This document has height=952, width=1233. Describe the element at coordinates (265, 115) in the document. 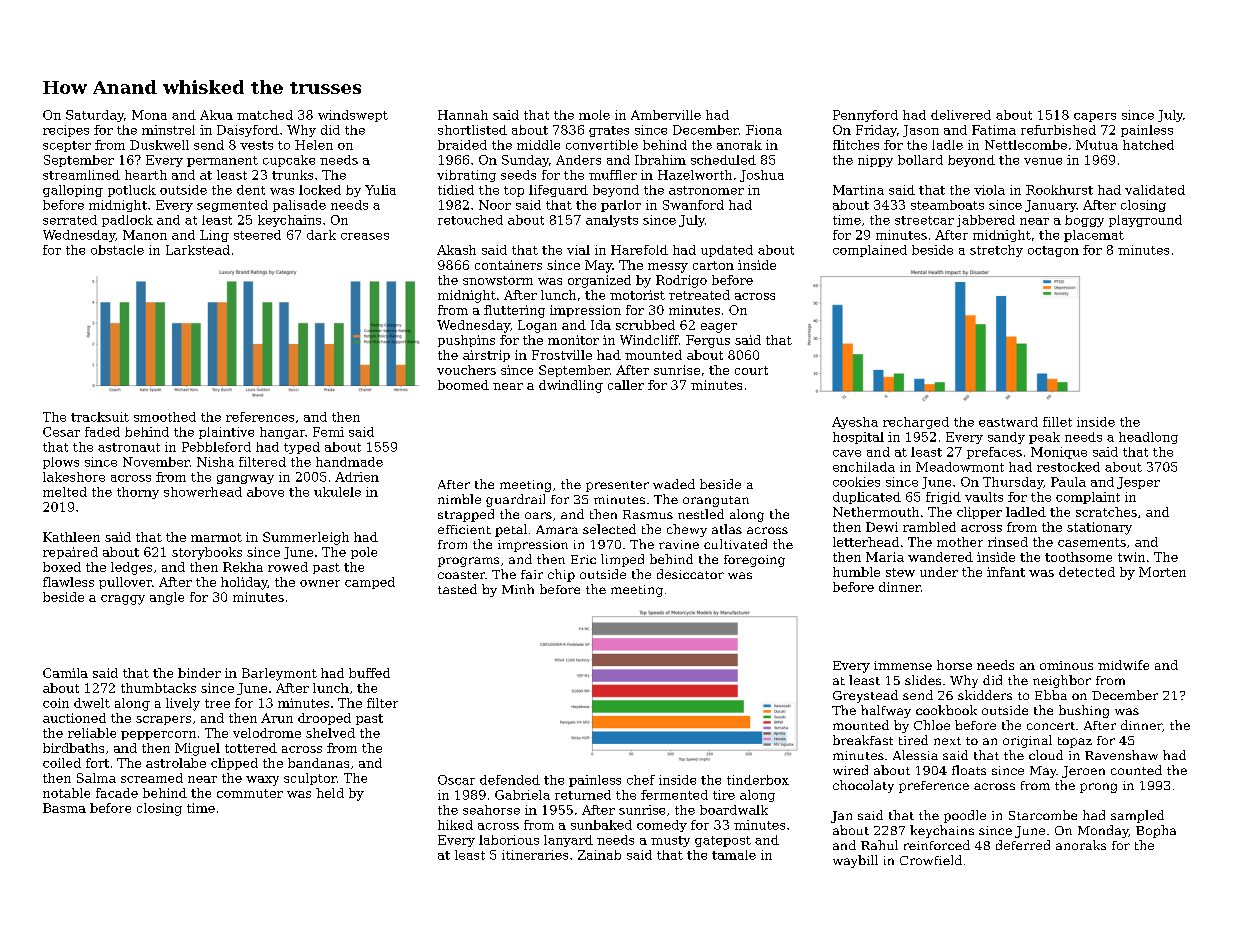

I see `matched` at that location.
